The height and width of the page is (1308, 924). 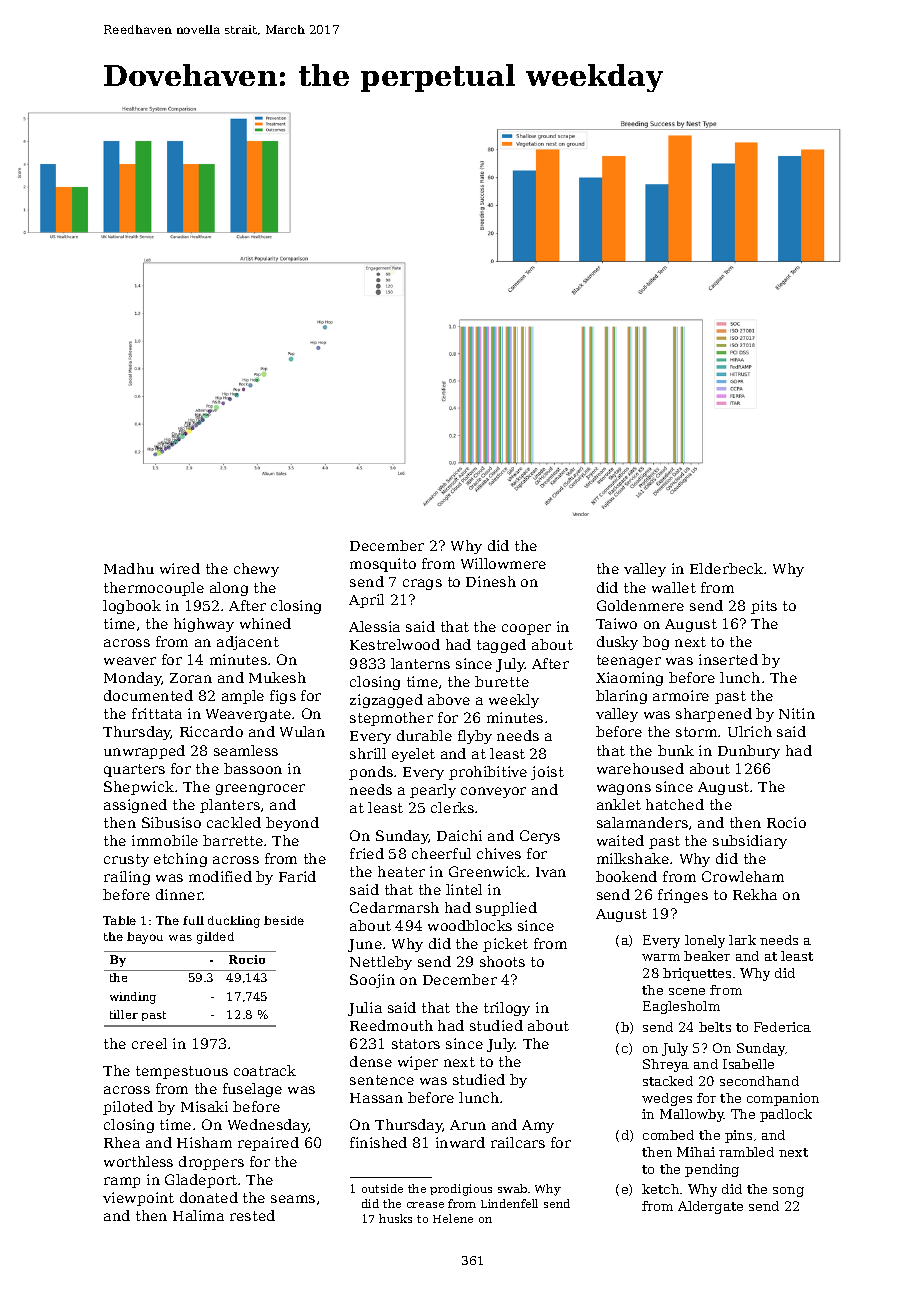 What do you see at coordinates (502, 961) in the page?
I see `shoots` at bounding box center [502, 961].
